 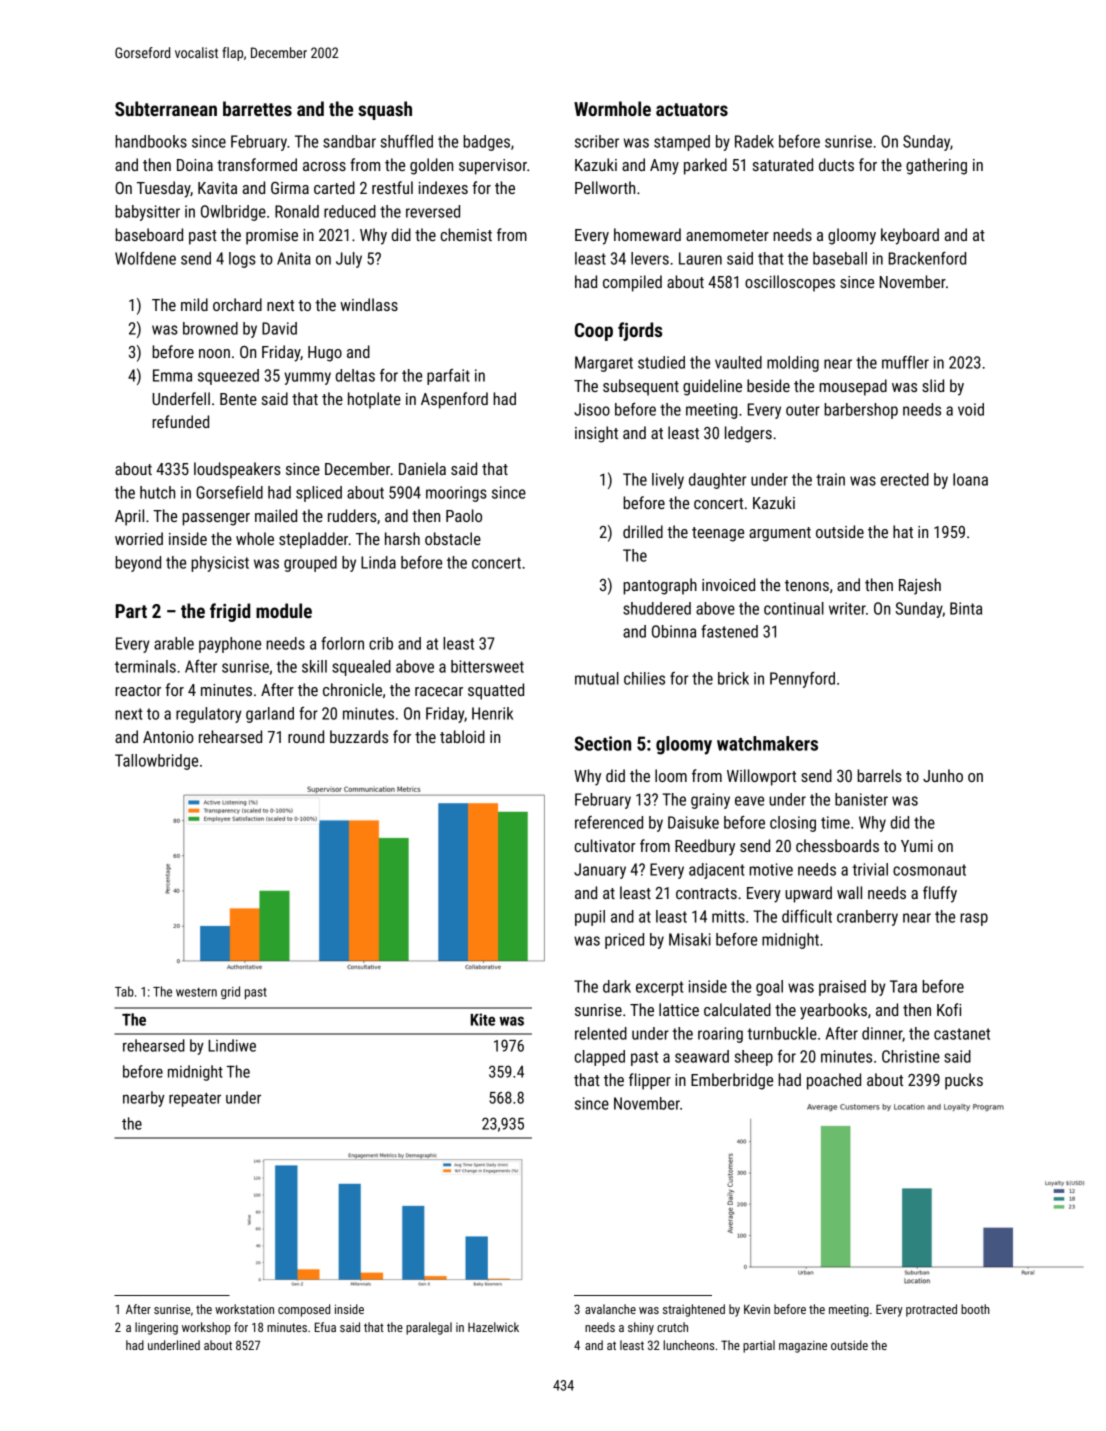 I want to click on Radek, so click(x=754, y=141).
